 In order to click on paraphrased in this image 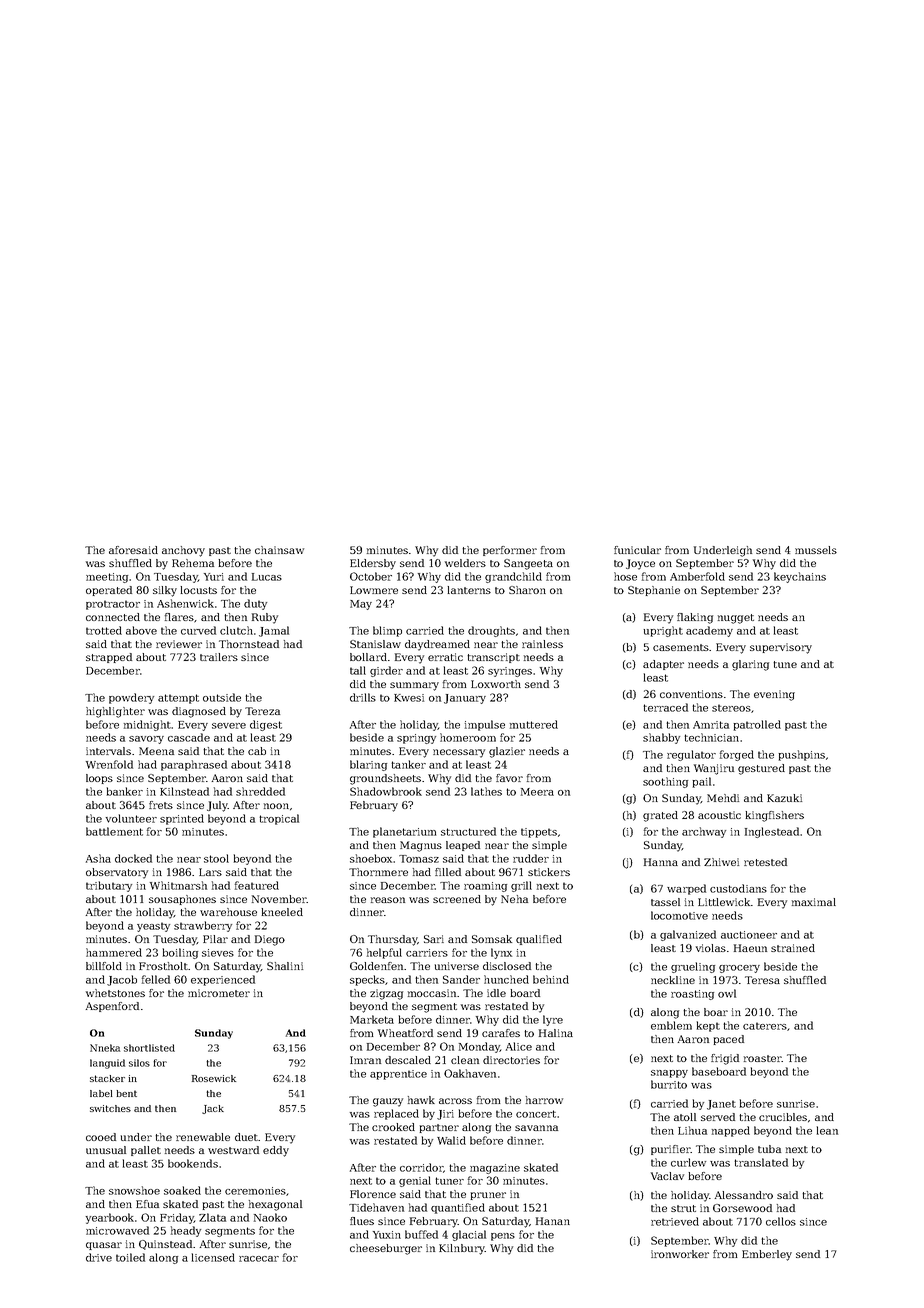, I will do `click(194, 765)`.
